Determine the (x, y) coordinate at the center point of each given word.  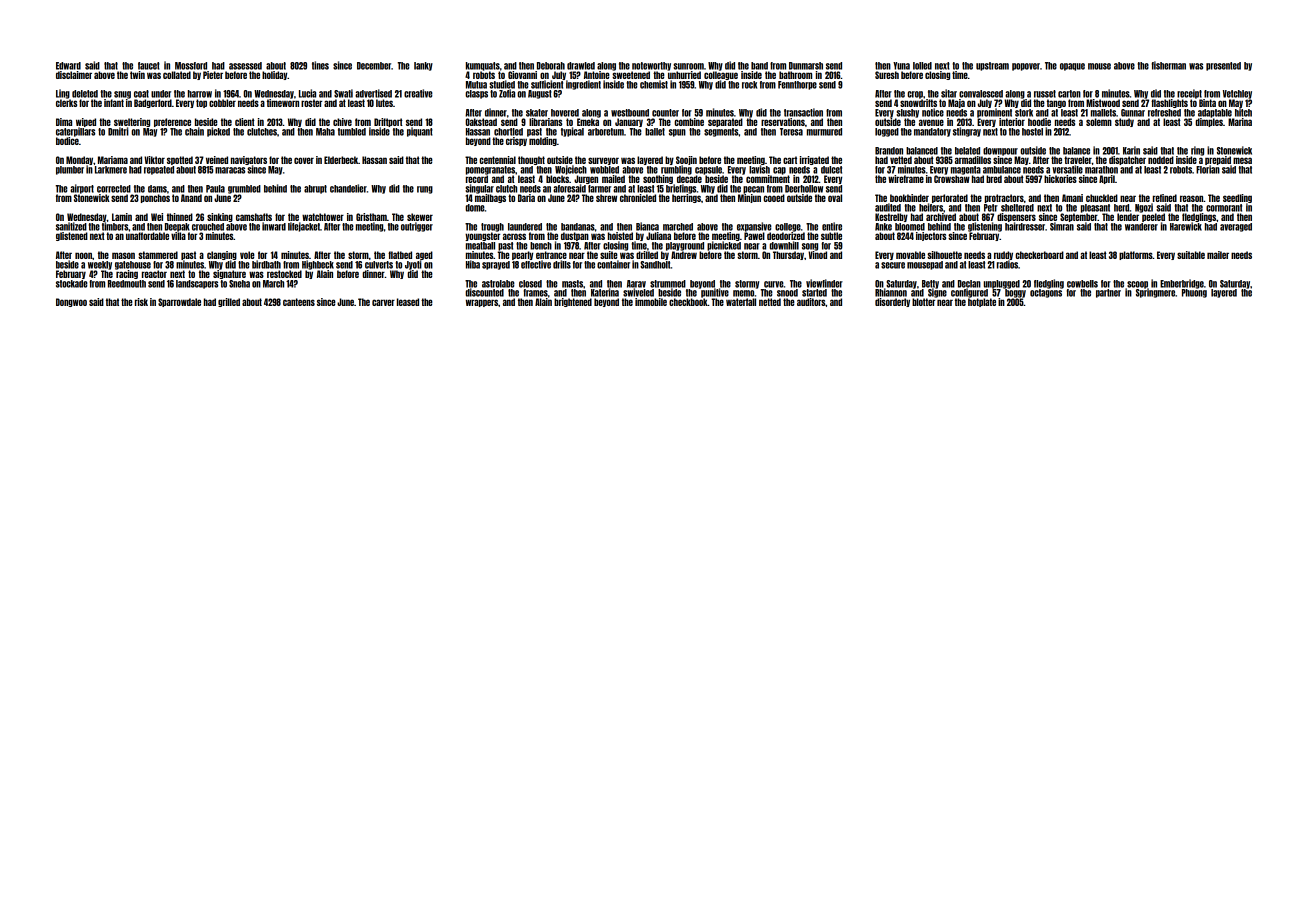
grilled (229, 302)
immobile (651, 302)
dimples (1209, 122)
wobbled (604, 170)
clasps (476, 94)
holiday (275, 75)
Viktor (154, 160)
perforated (950, 198)
